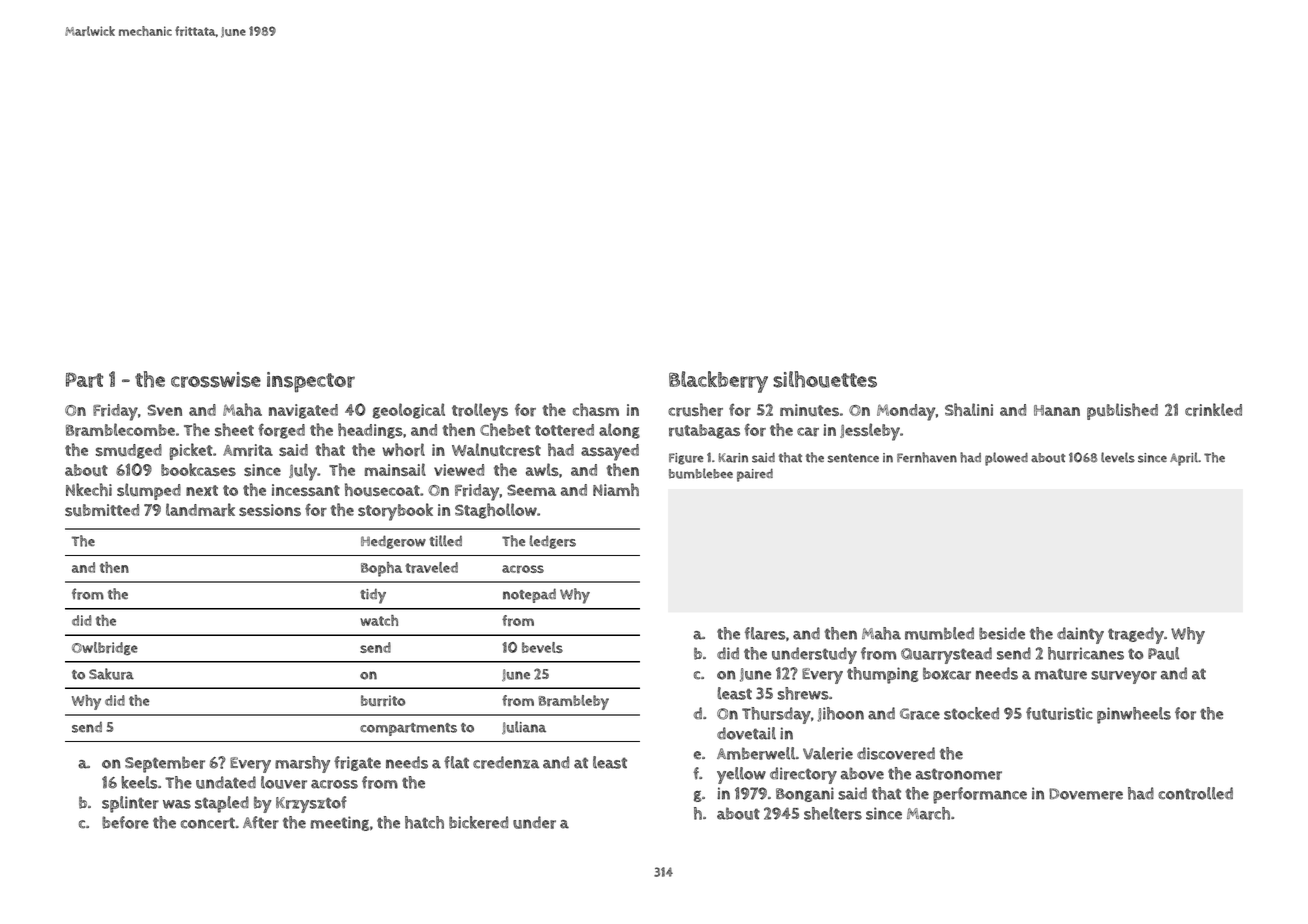 The image size is (1308, 924). I want to click on Bopha, so click(381, 569).
